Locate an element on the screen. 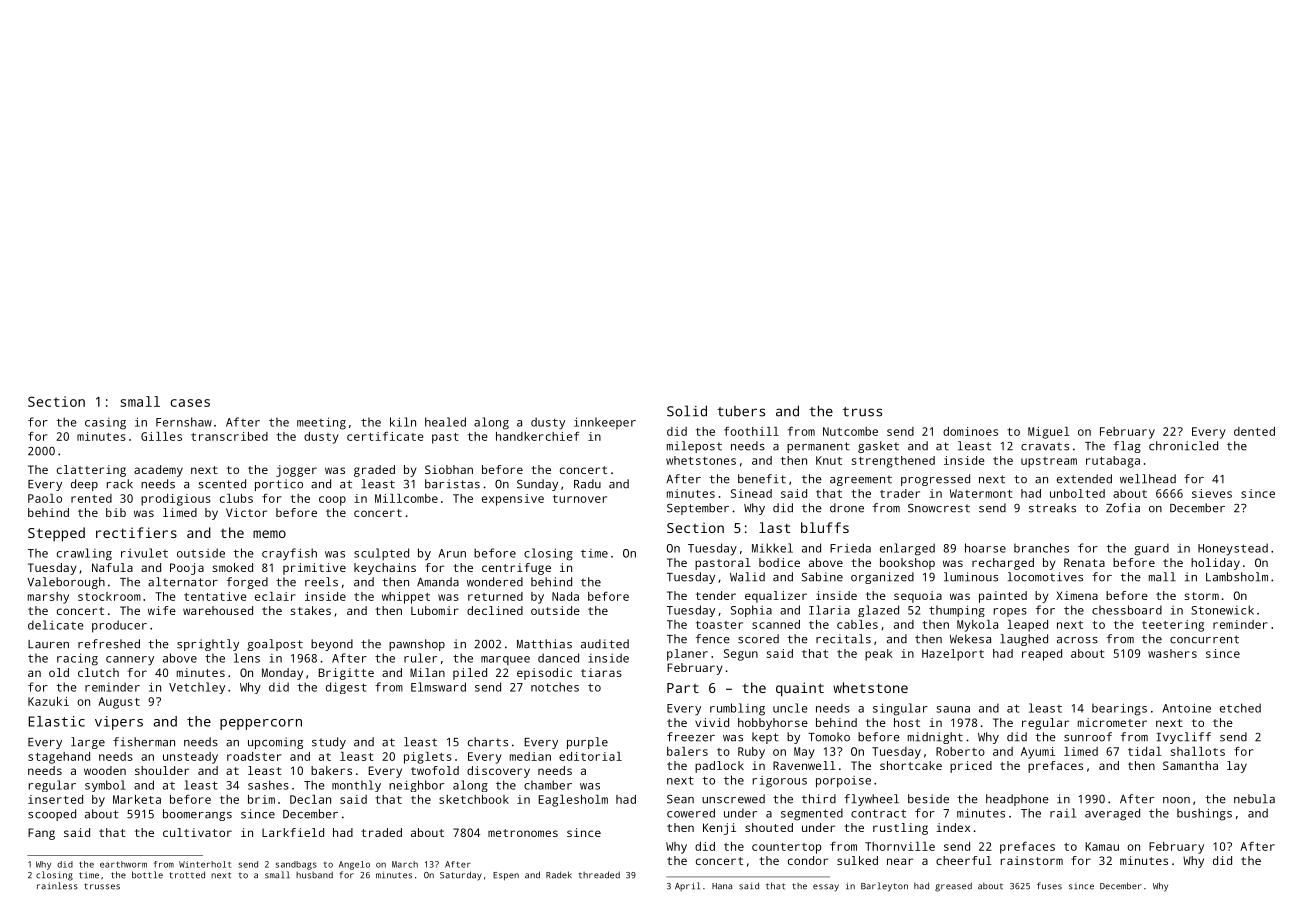 This screenshot has height=924, width=1308. Matthias is located at coordinates (544, 644).
